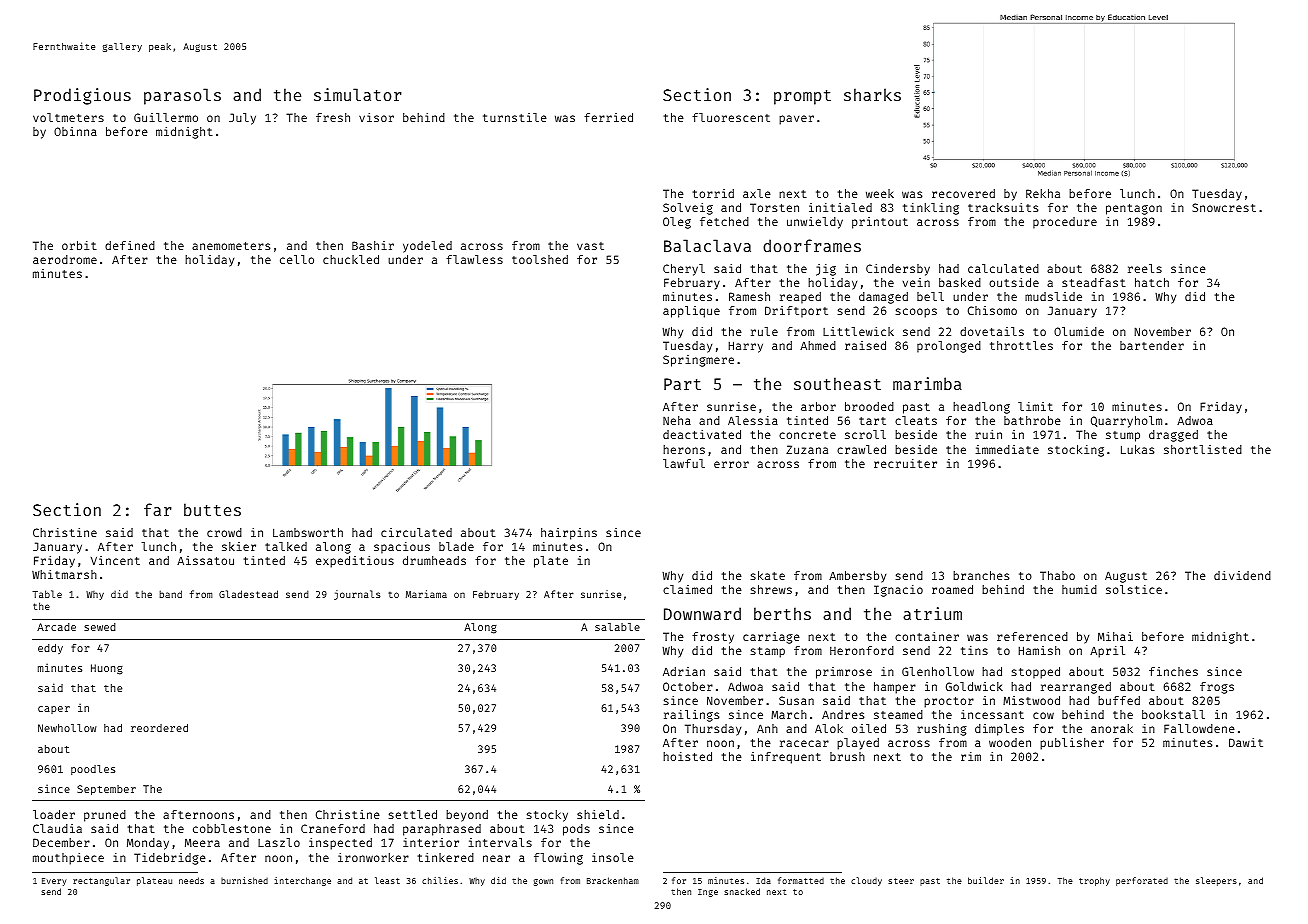 The height and width of the image is (924, 1308). Describe the element at coordinates (357, 595) in the image. I see `journals` at that location.
